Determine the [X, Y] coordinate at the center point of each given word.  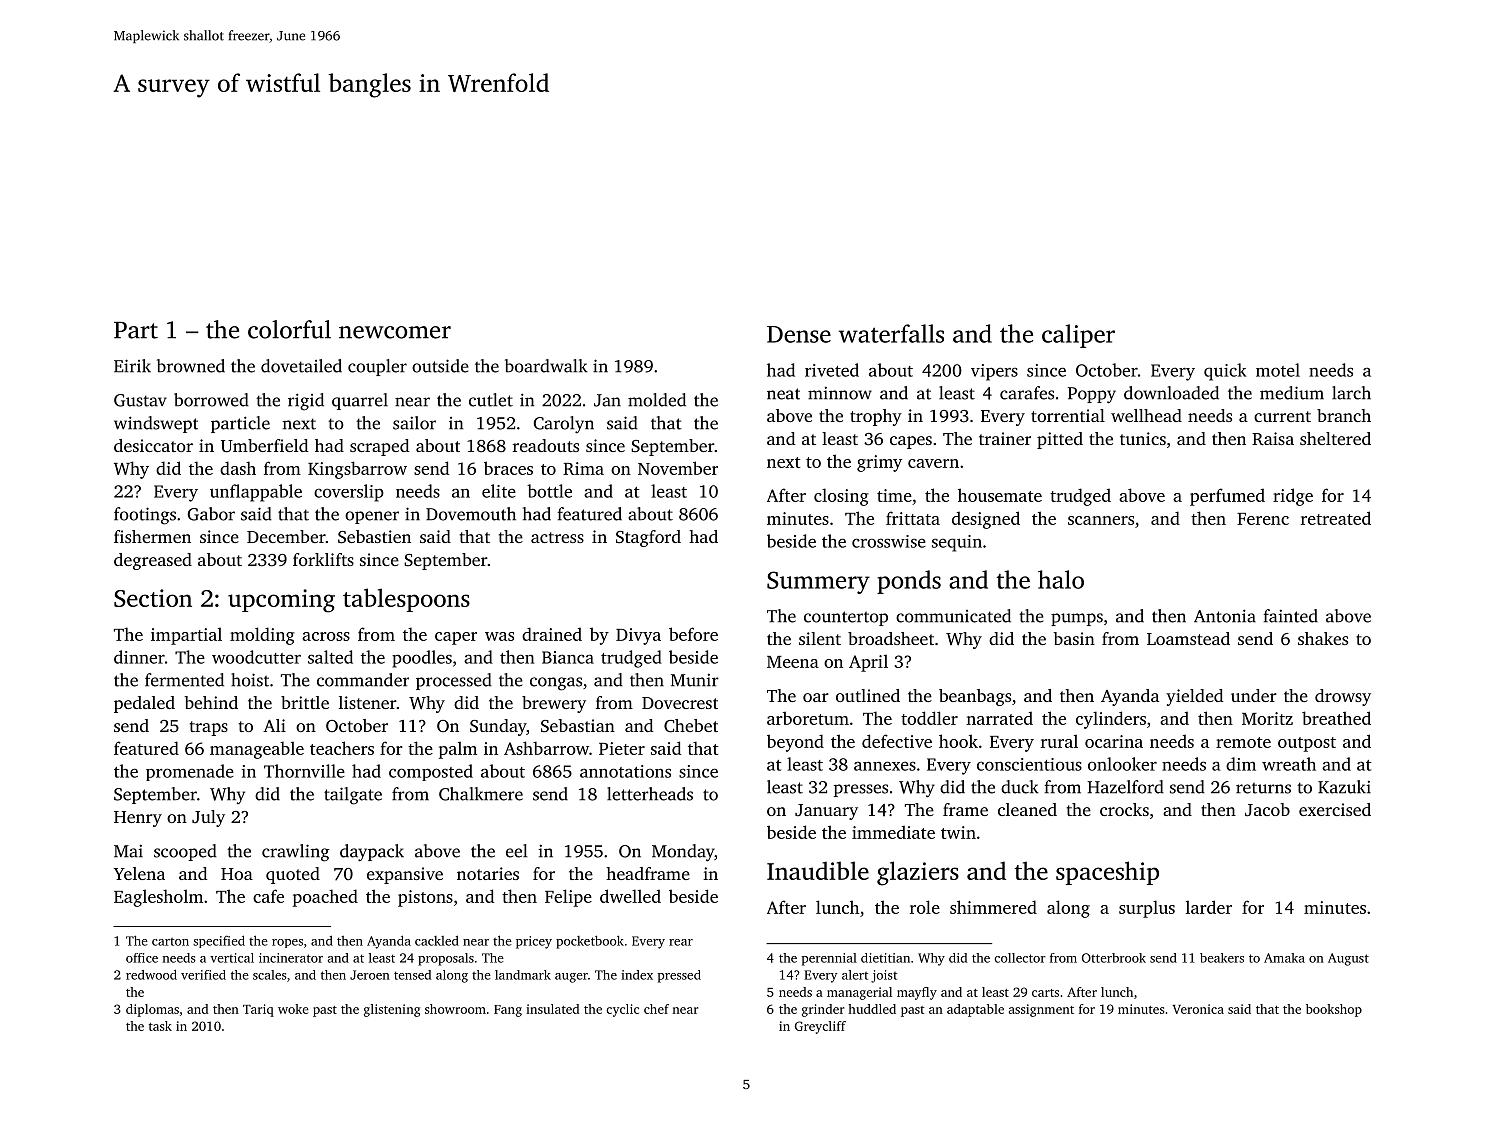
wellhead [1146, 415]
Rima [583, 468]
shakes [1323, 638]
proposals [446, 959]
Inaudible [818, 870]
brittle [305, 702]
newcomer [395, 332]
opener [372, 517]
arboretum [808, 718]
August [1348, 959]
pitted [1060, 440]
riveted [832, 370]
